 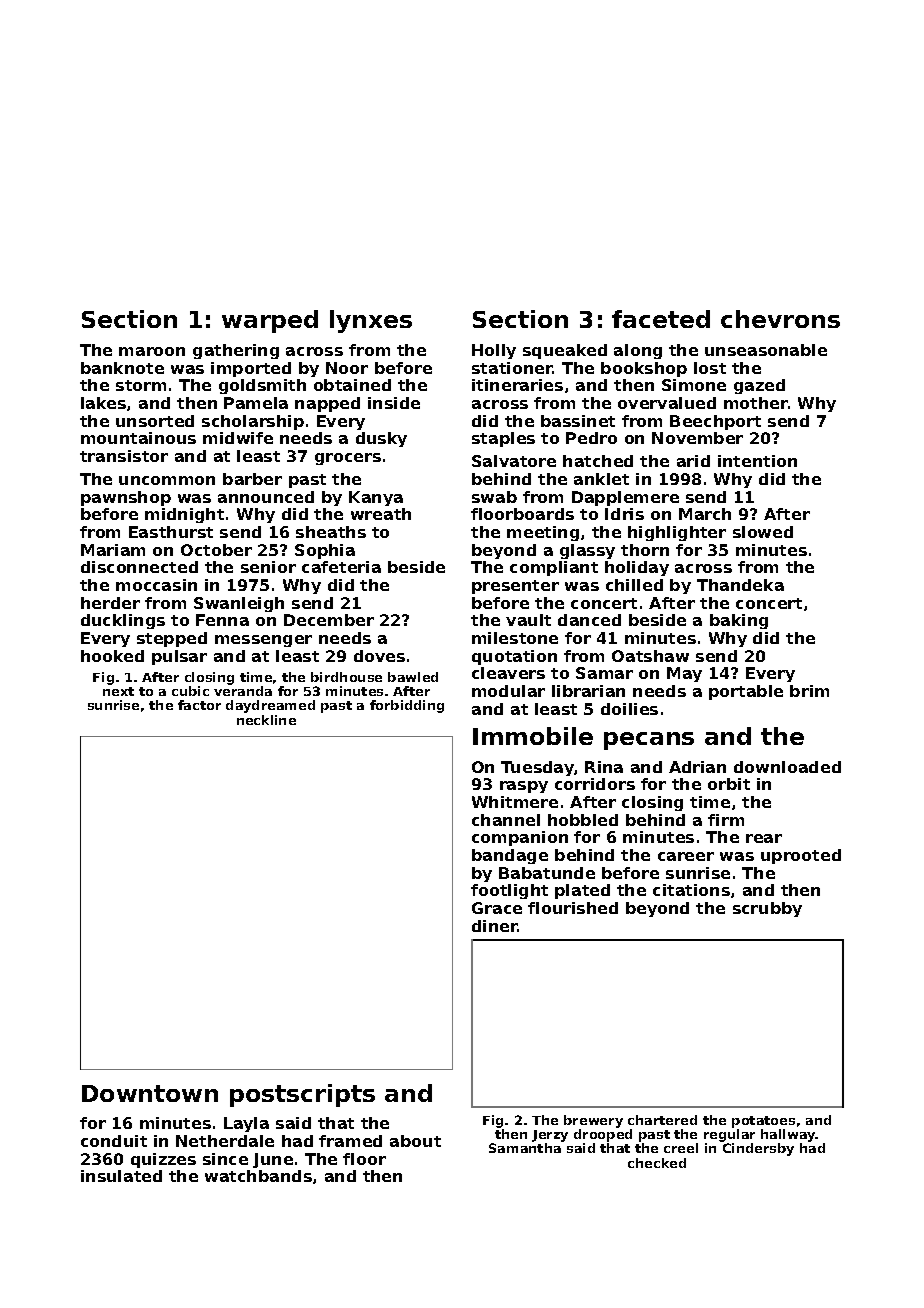 I want to click on Thandeka, so click(x=740, y=585).
